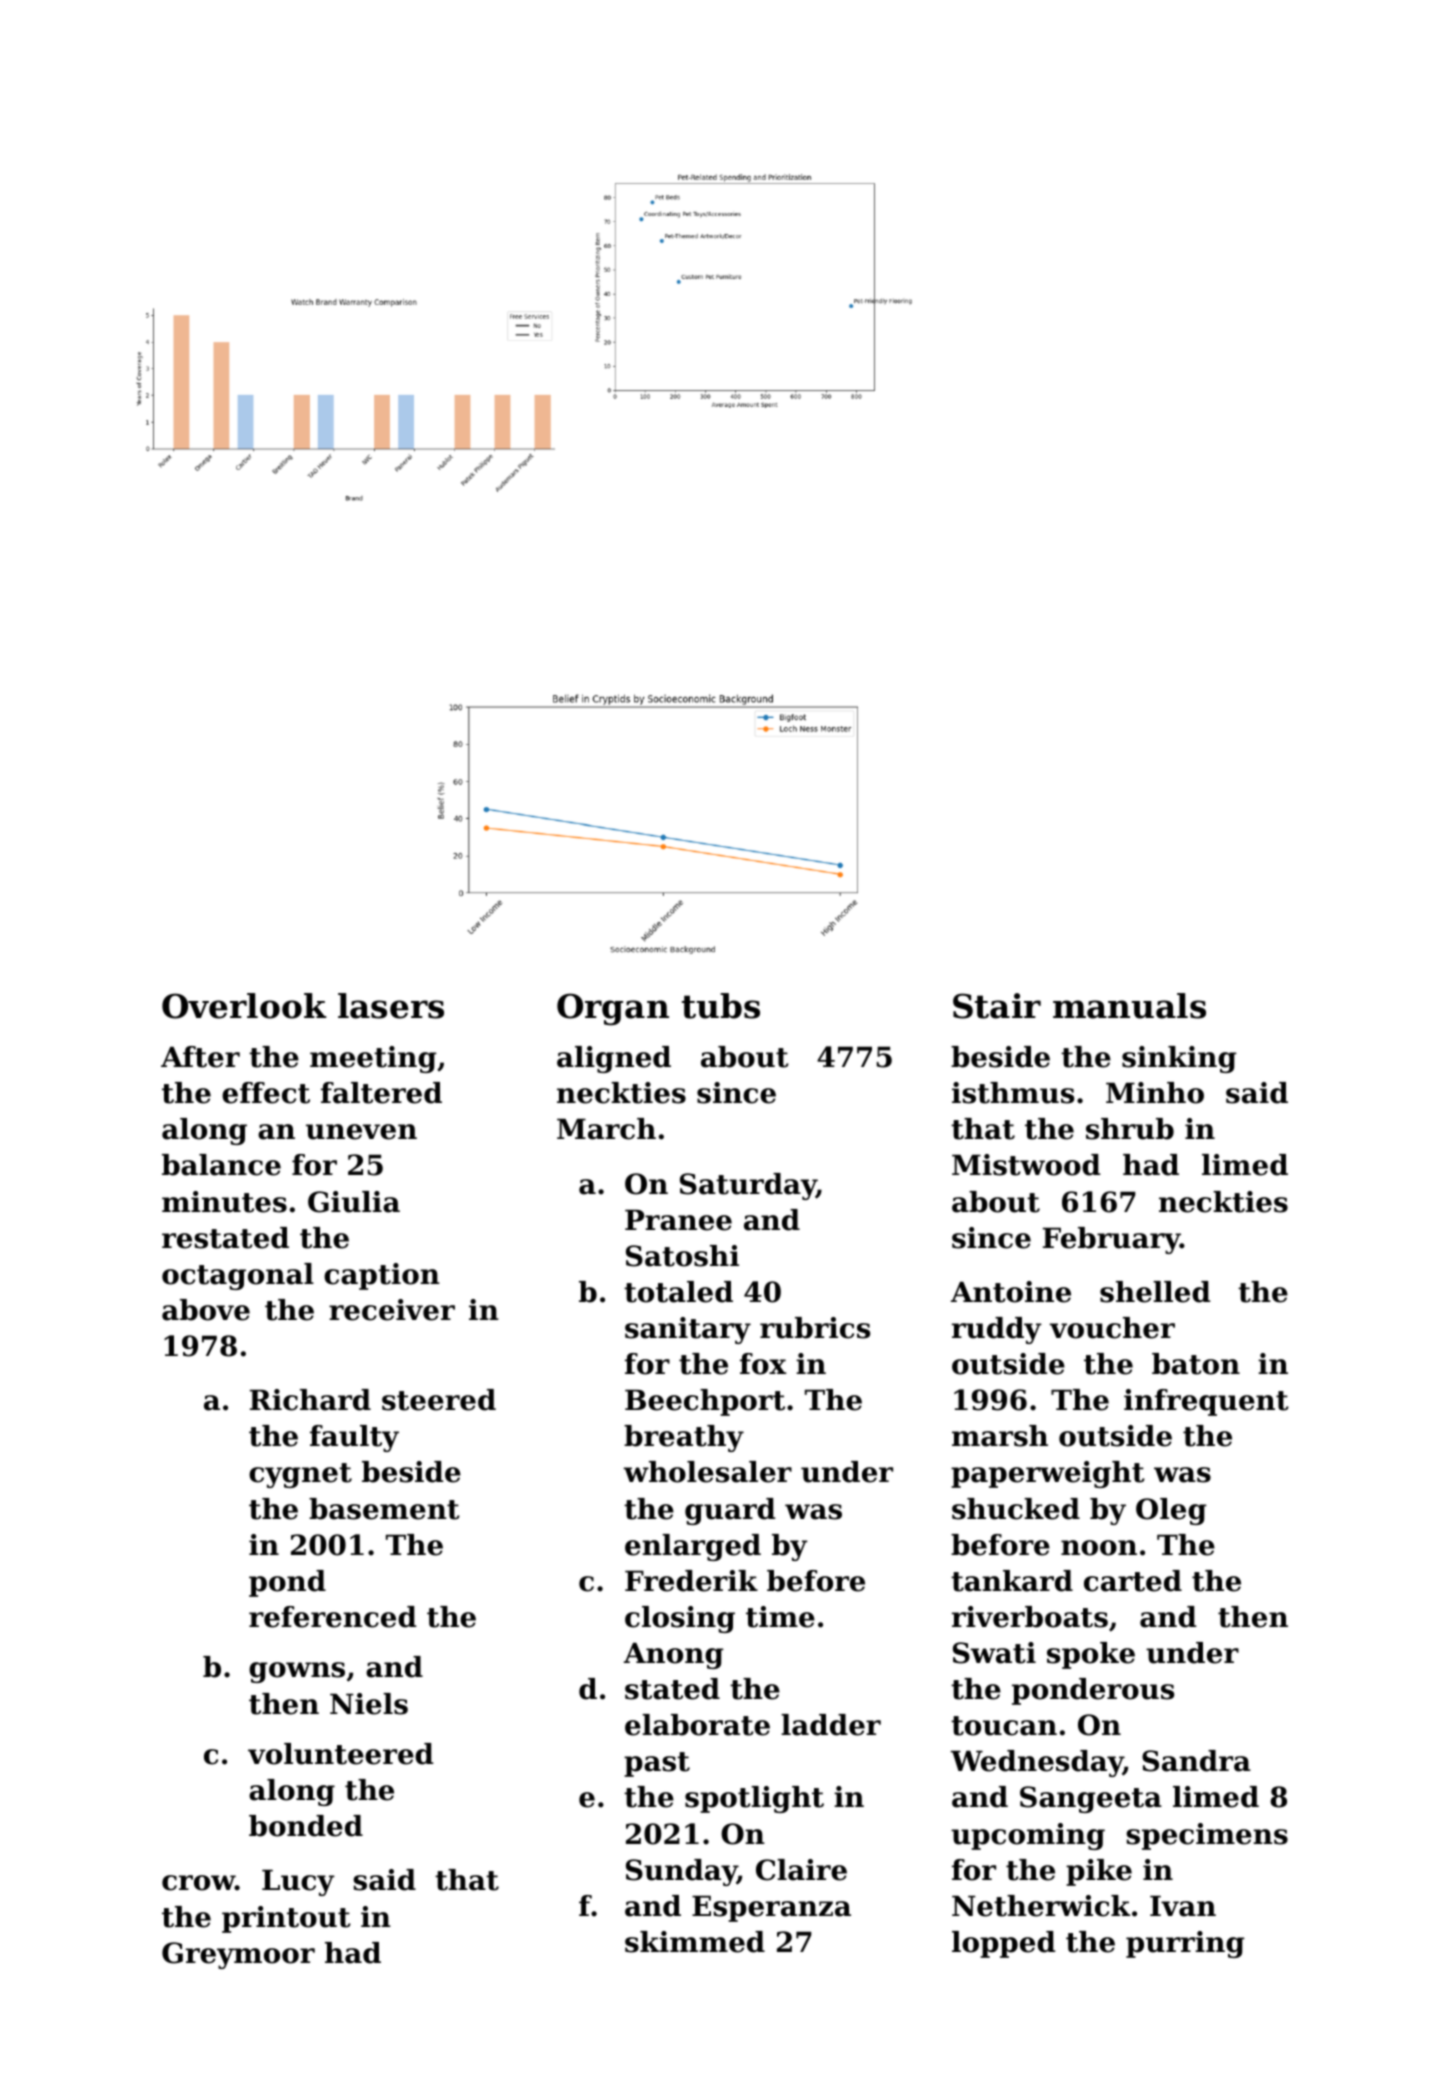 The image size is (1450, 2100). I want to click on crow, so click(198, 1883).
